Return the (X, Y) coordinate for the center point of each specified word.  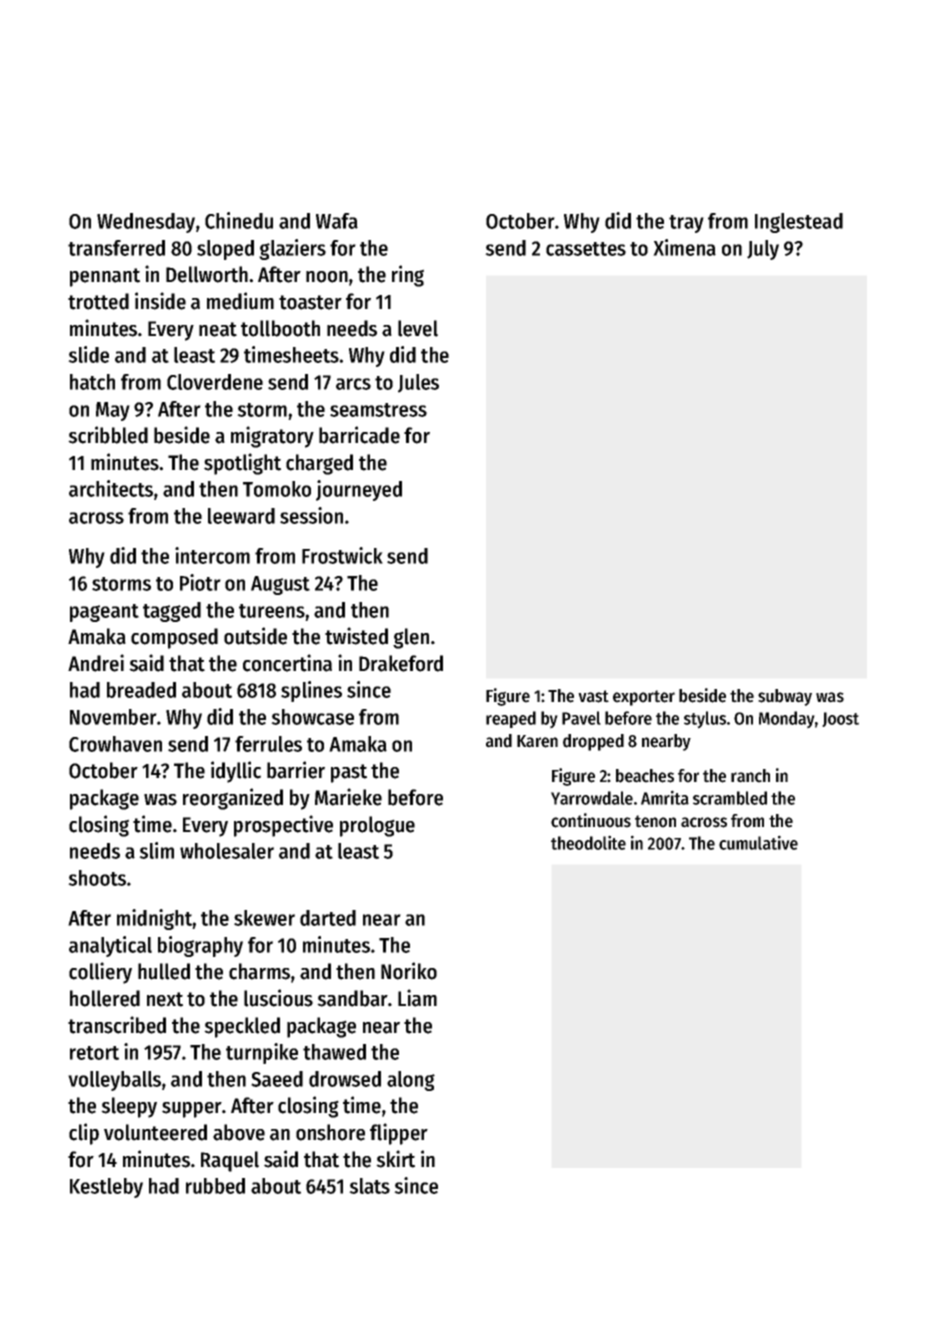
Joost (840, 719)
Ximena (684, 247)
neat (218, 329)
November (113, 717)
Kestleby (106, 1188)
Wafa (337, 221)
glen (411, 638)
